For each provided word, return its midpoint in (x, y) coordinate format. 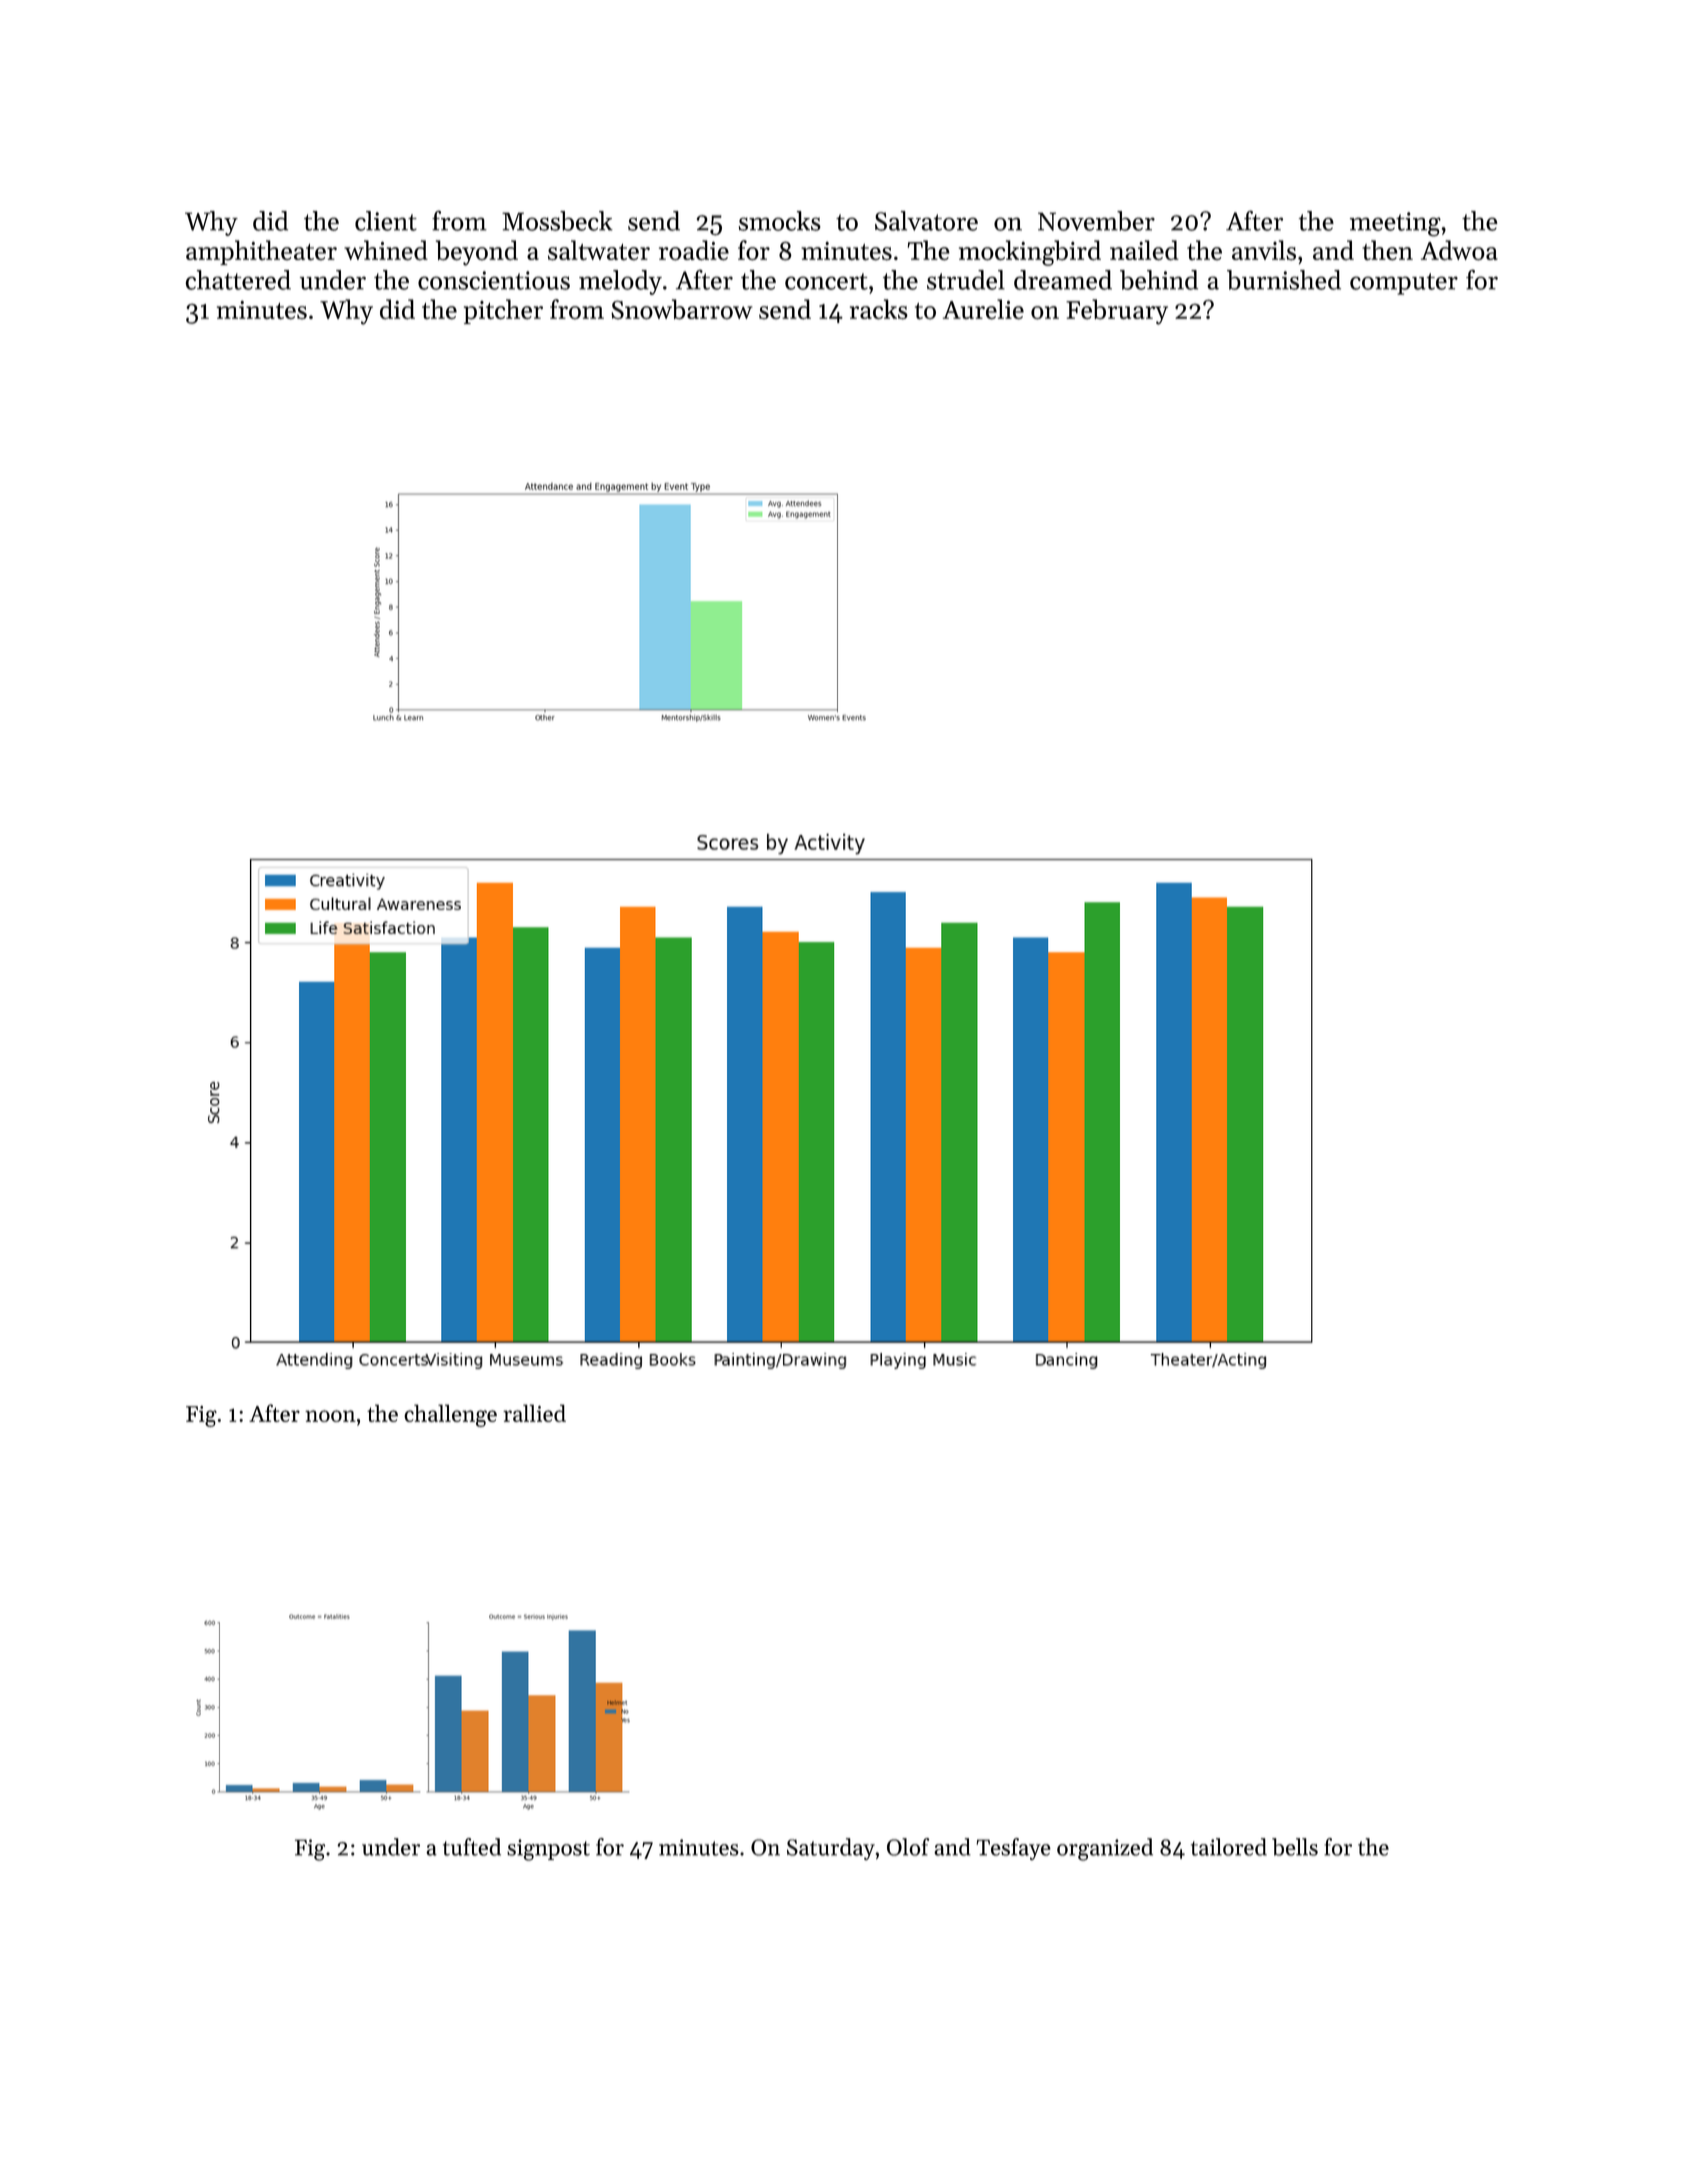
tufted (472, 1847)
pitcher (503, 311)
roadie (694, 250)
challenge (450, 1415)
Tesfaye (1013, 1849)
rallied (534, 1413)
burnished (1284, 280)
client (386, 221)
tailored (1229, 1847)
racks (879, 309)
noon (330, 1416)
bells (1295, 1847)
